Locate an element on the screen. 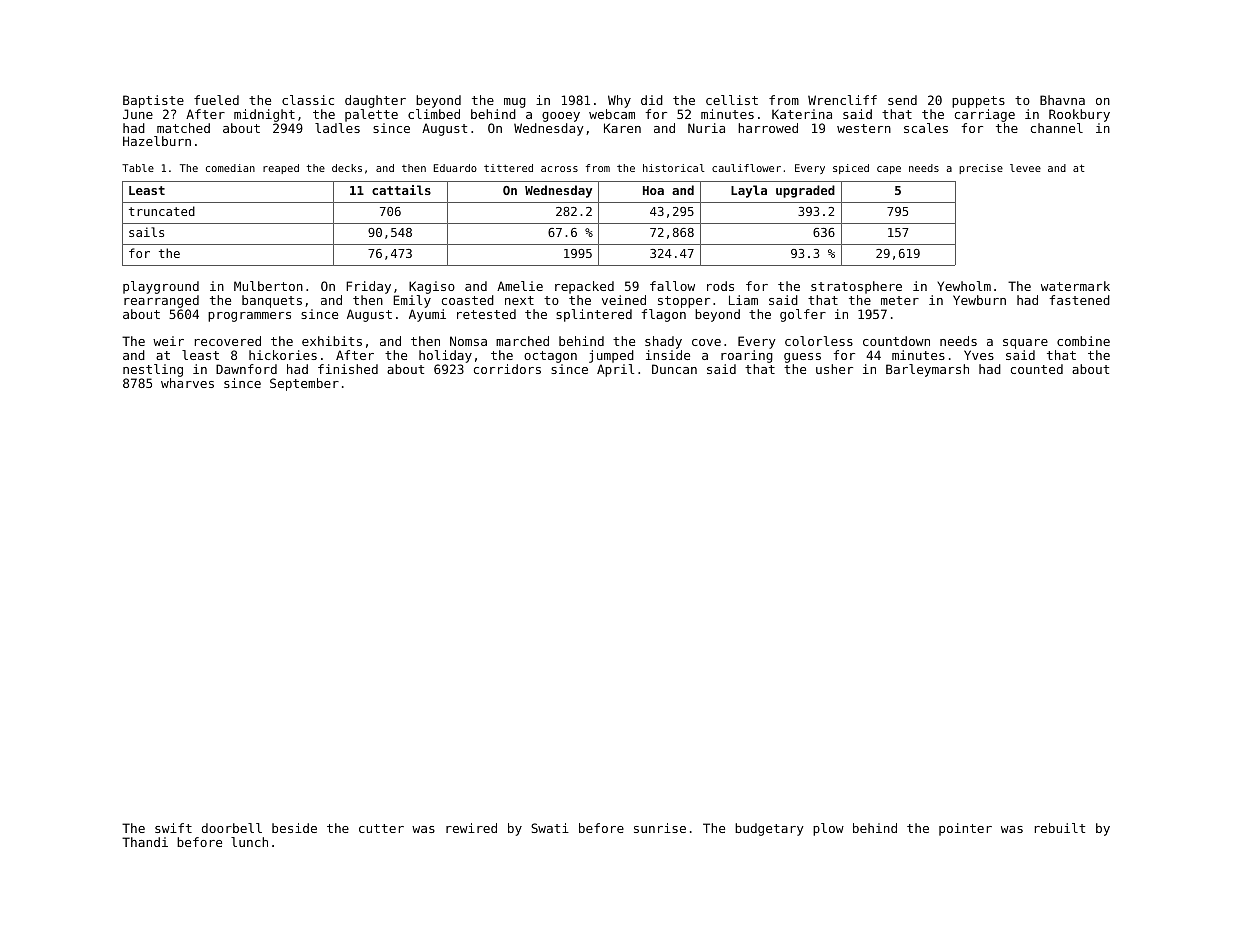  September is located at coordinates (304, 384).
